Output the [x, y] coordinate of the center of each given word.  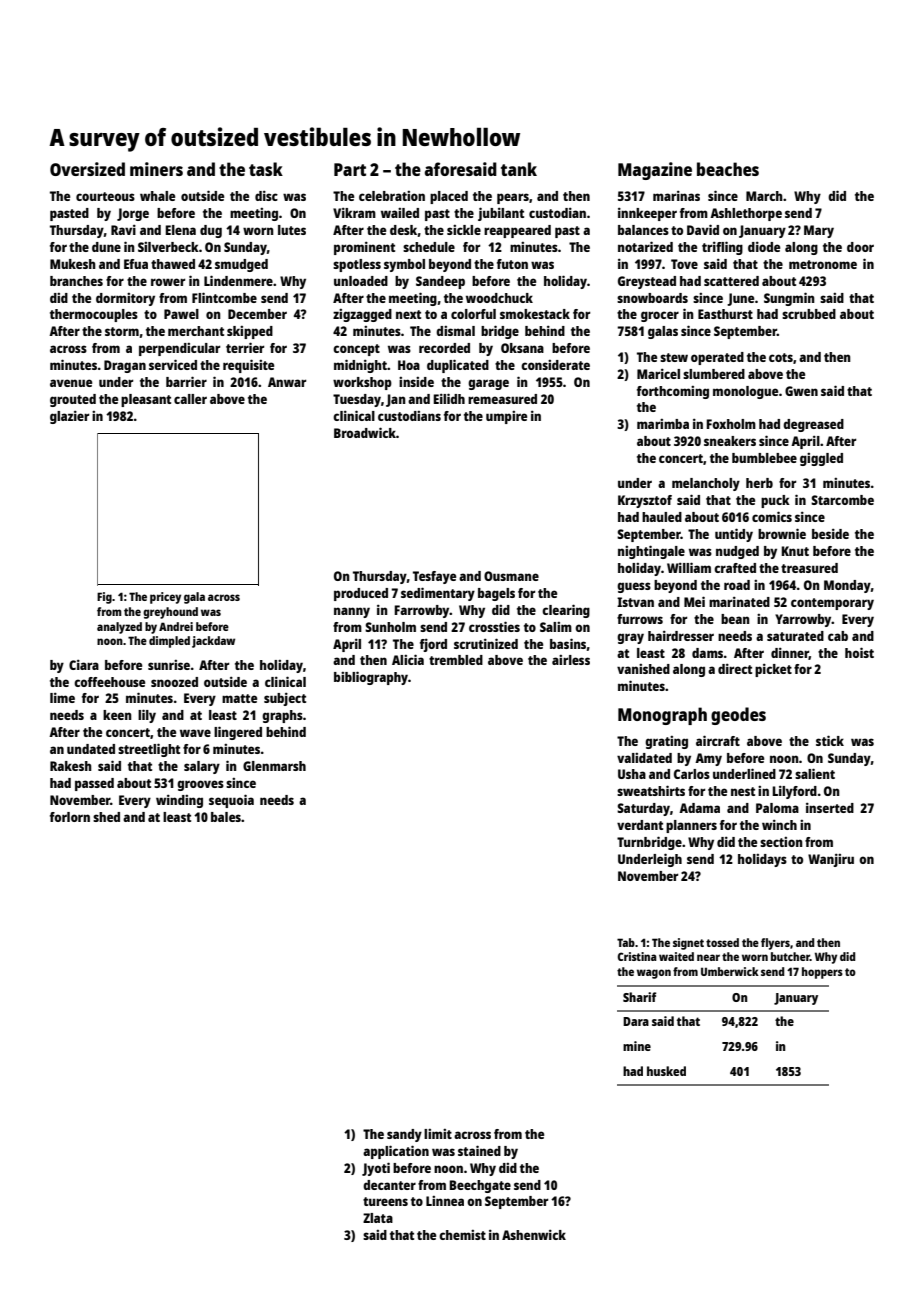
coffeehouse [109, 682]
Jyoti [376, 1169]
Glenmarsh [274, 766]
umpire [506, 417]
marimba [663, 424]
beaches [728, 169]
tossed [722, 942]
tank [519, 169]
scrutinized [486, 643]
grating [666, 742]
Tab [626, 942]
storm [122, 331]
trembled [456, 660]
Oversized [87, 169]
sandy [404, 1135]
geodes [738, 716]
